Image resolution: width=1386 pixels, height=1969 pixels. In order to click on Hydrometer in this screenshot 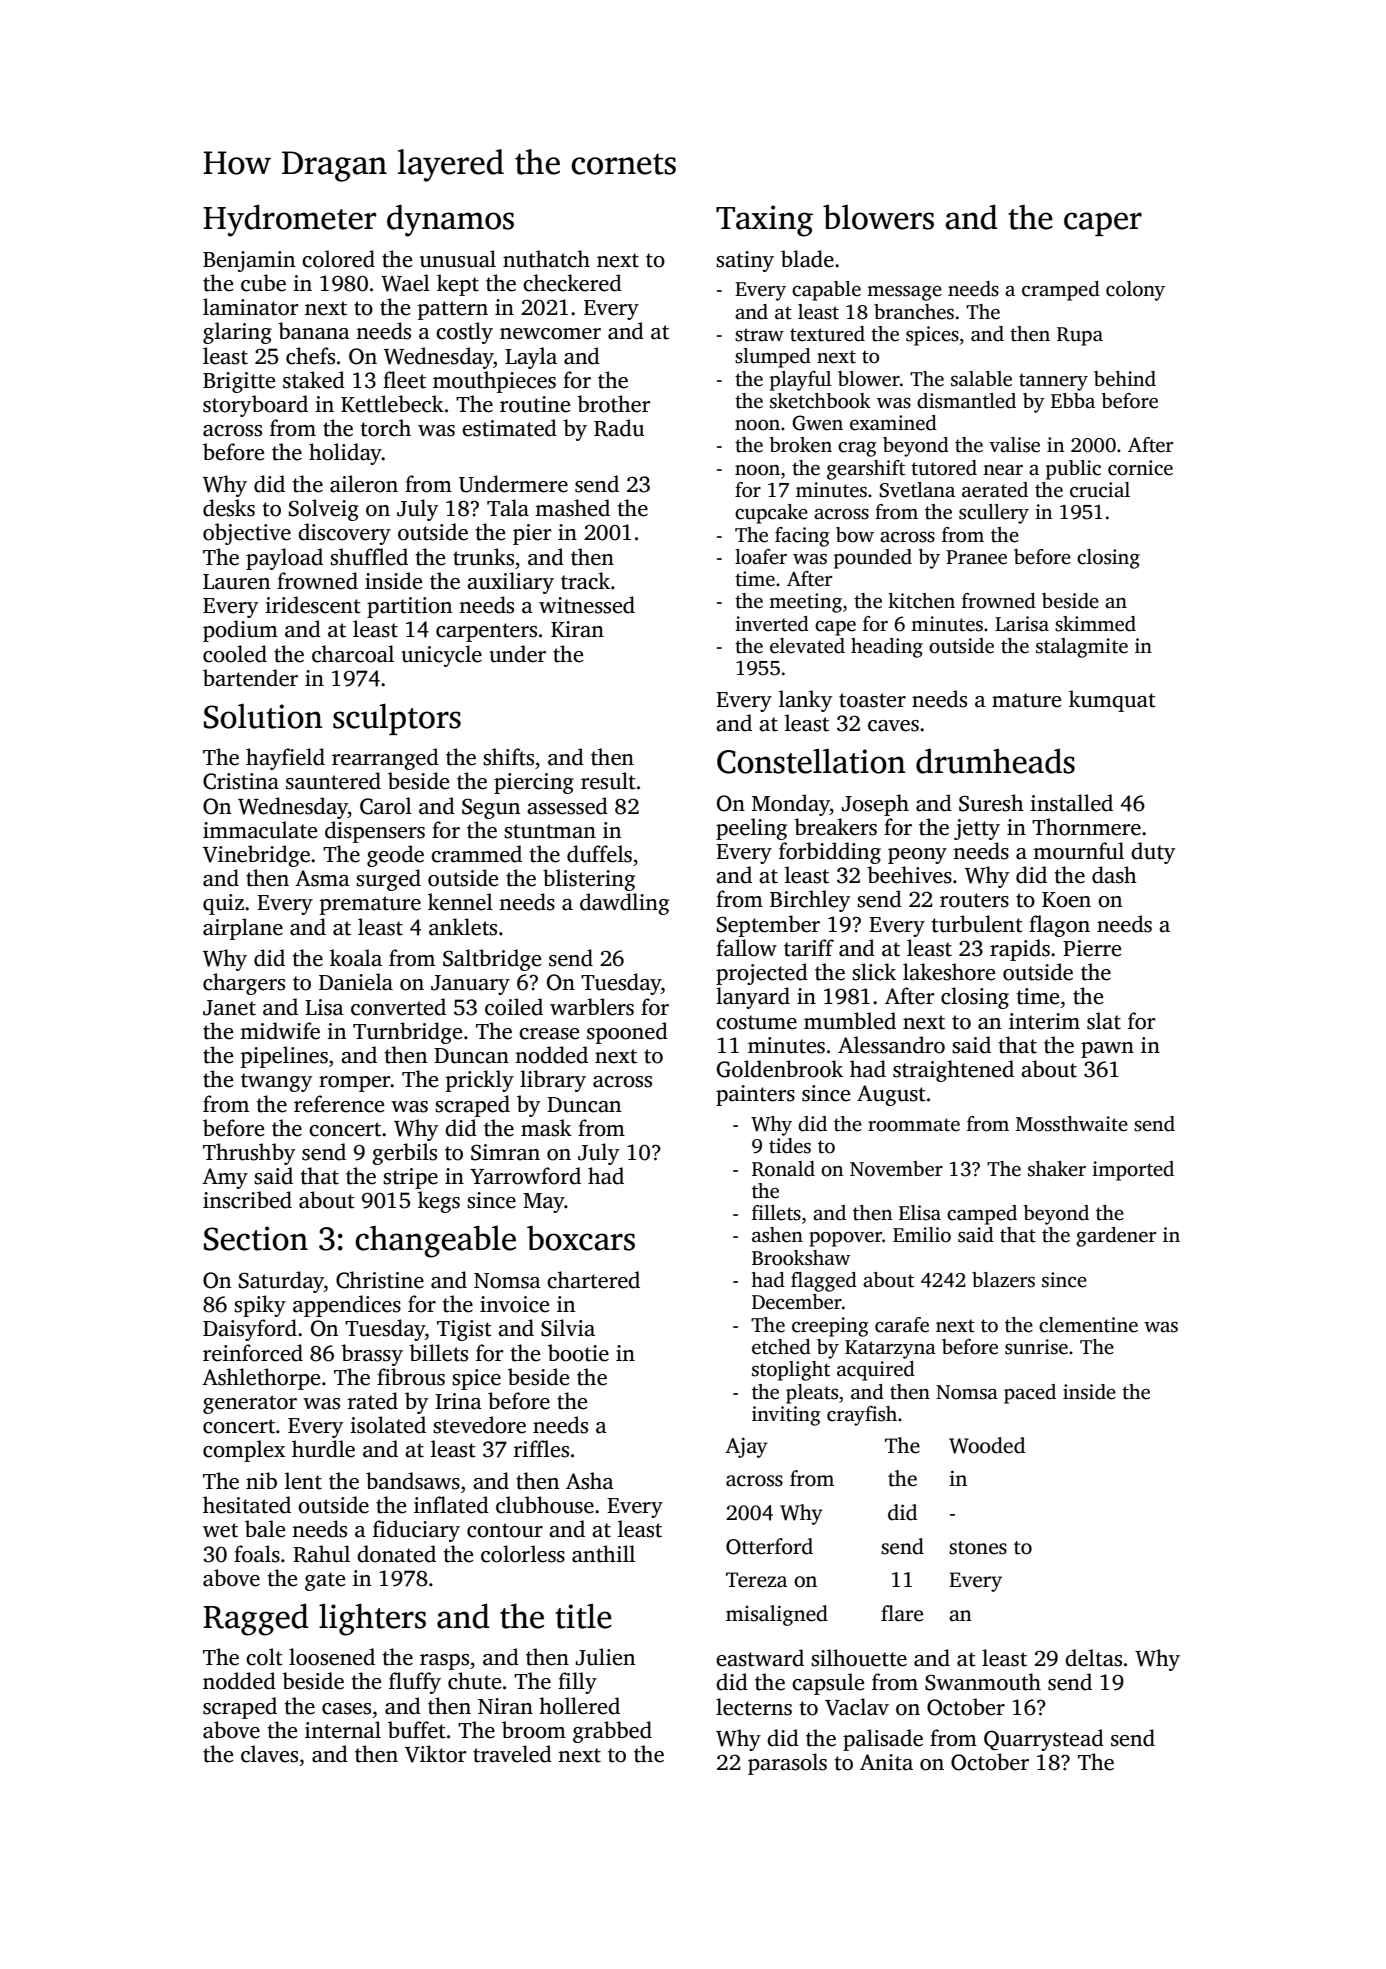, I will do `click(289, 220)`.
